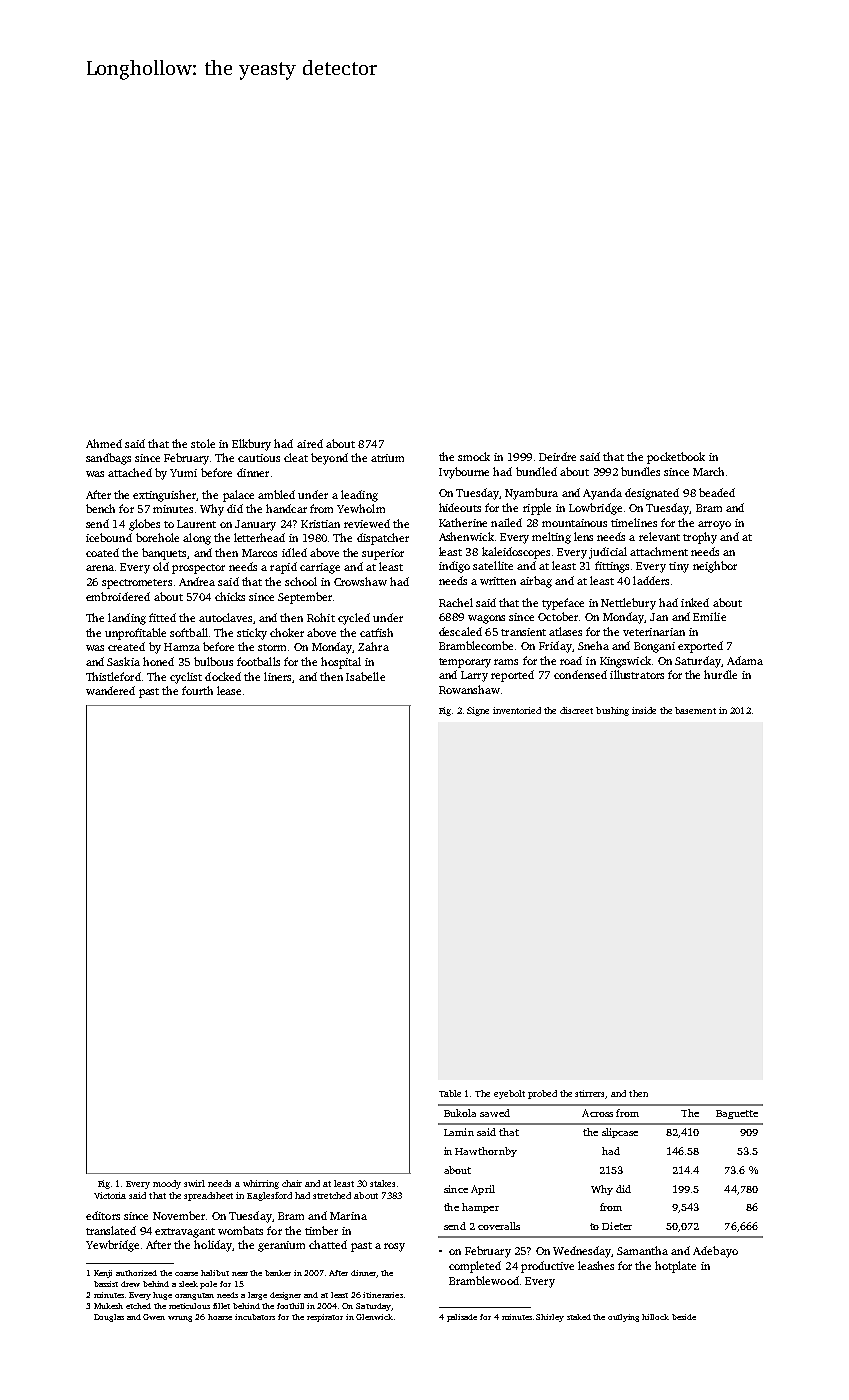 The width and height of the image is (849, 1400). I want to click on sawed, so click(495, 1113).
